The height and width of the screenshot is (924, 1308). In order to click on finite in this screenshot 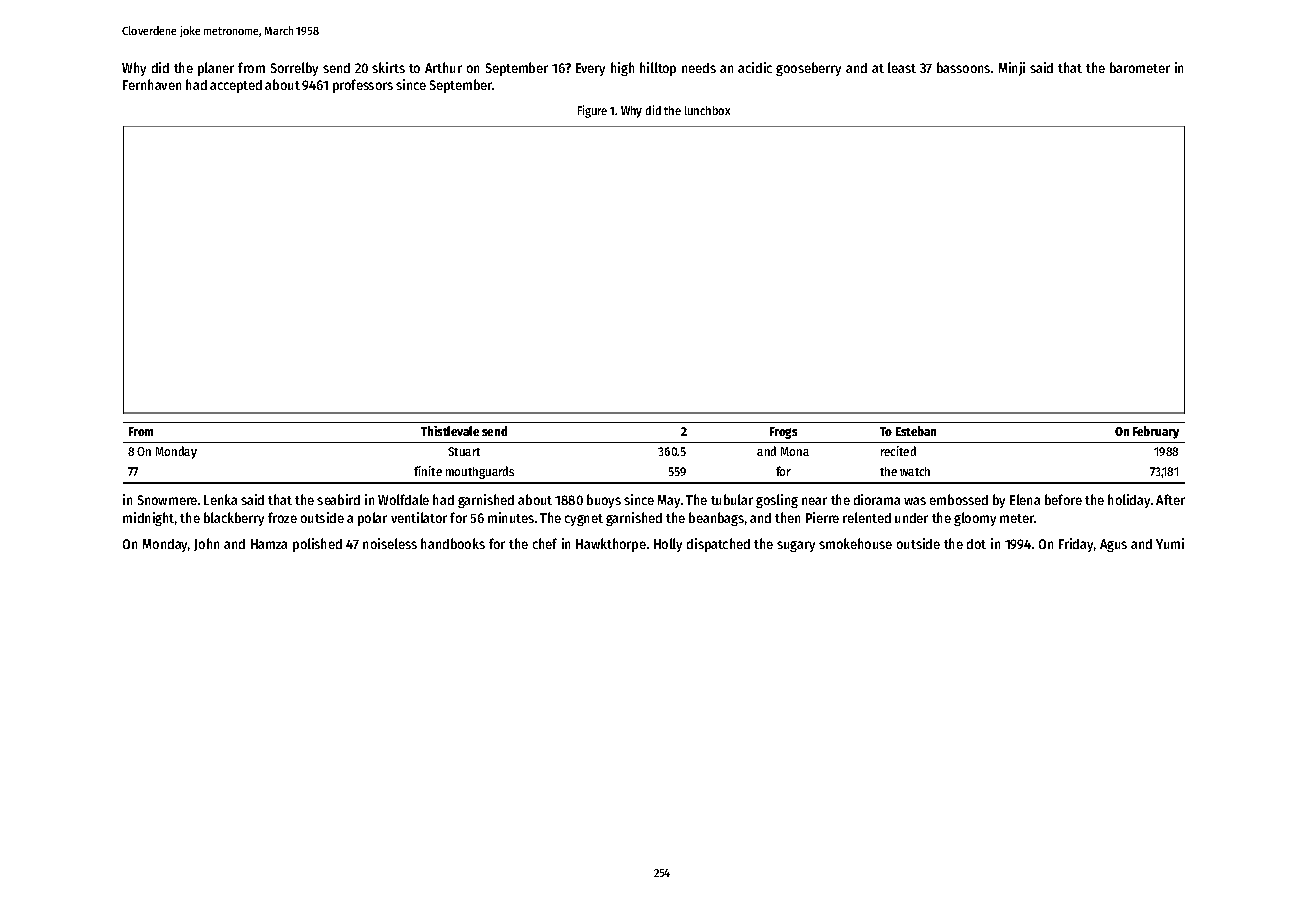, I will do `click(428, 471)`.
